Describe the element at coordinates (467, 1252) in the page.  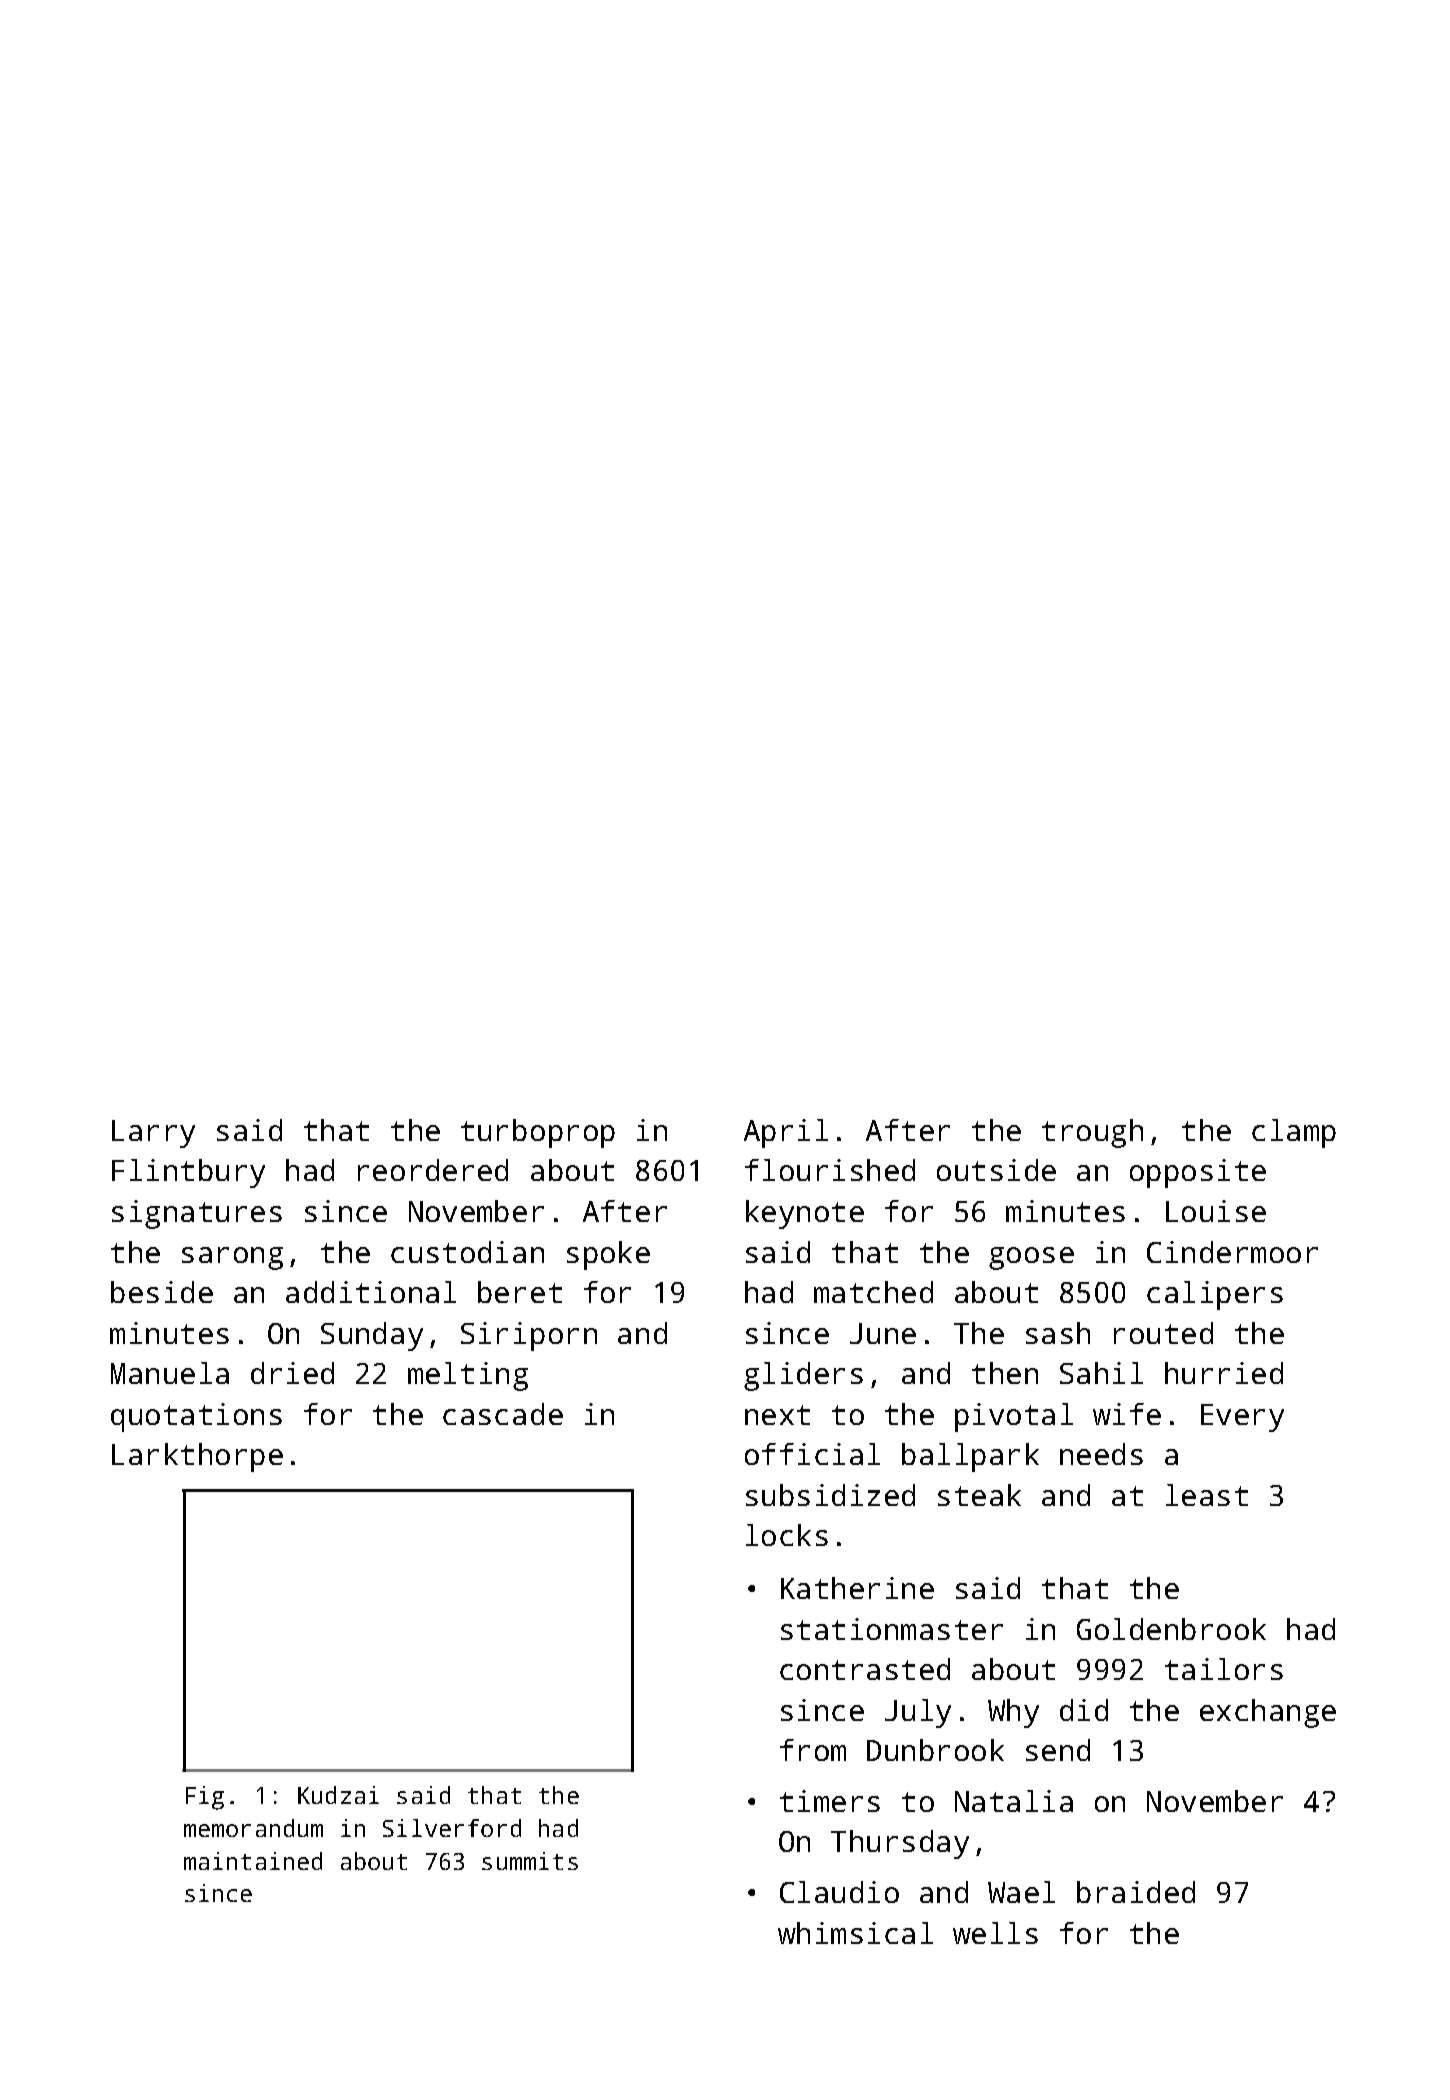
I see `custodian` at that location.
